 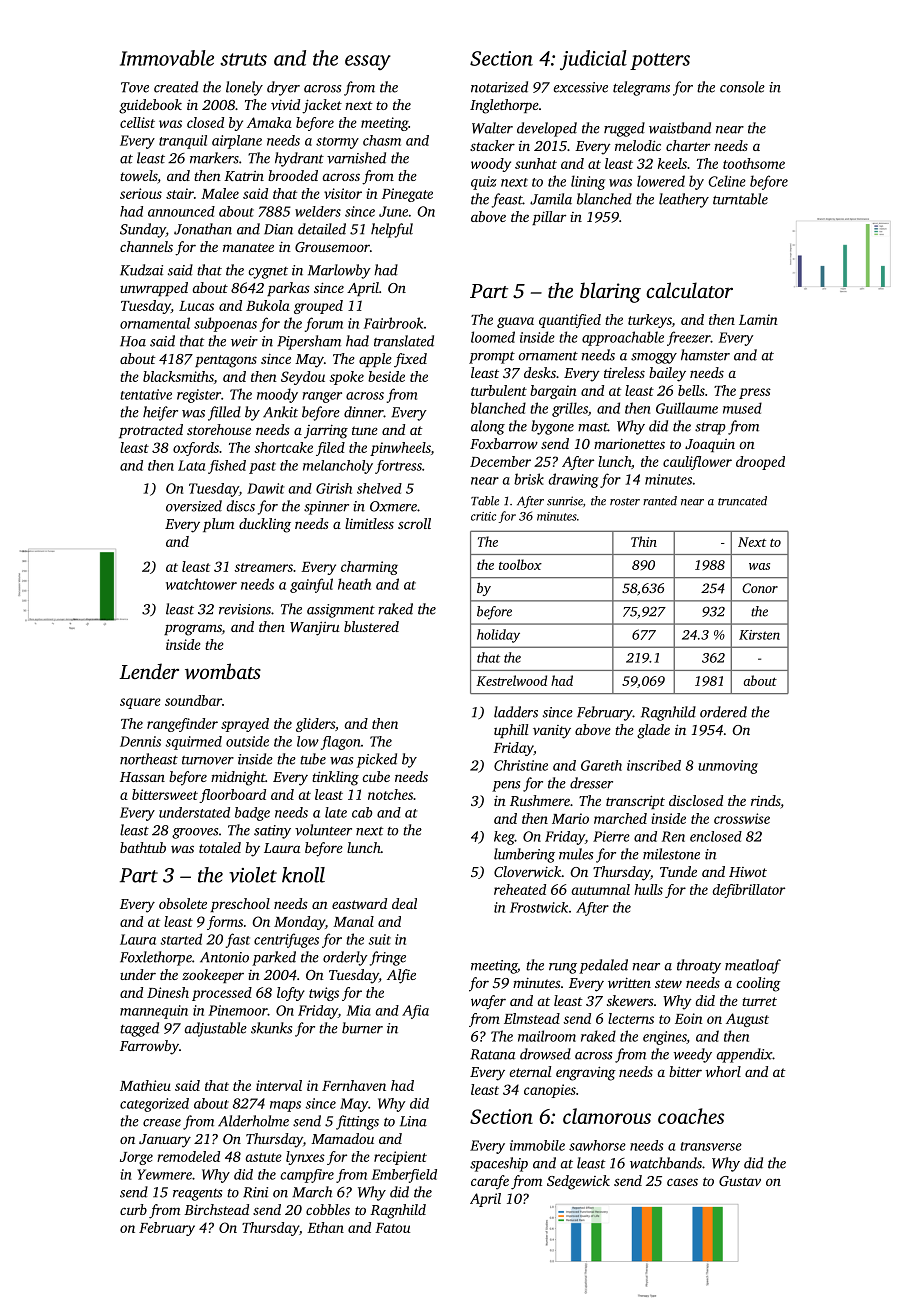 I want to click on Pipersham, so click(x=309, y=342).
